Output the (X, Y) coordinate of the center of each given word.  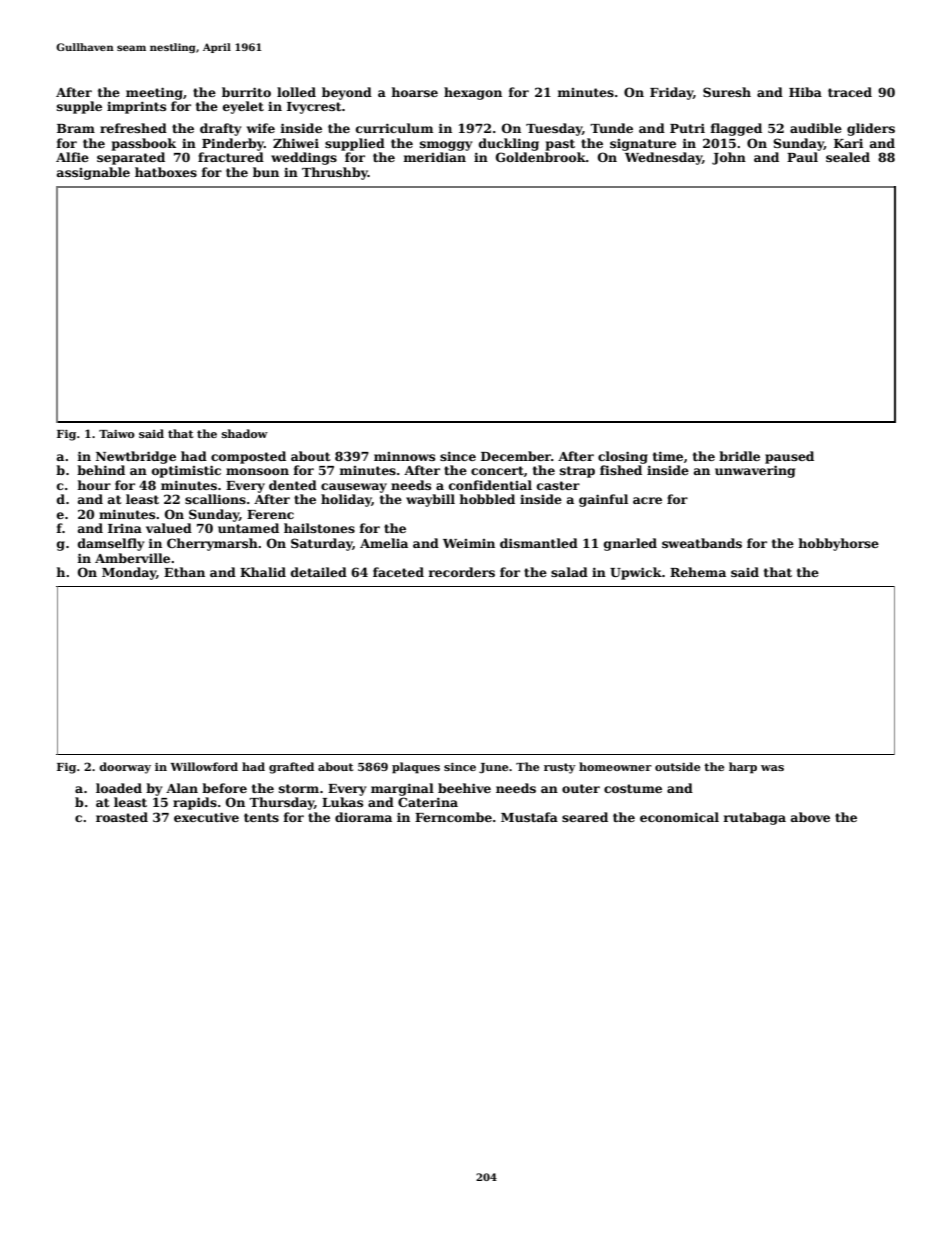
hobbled (487, 499)
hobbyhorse (838, 544)
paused (789, 457)
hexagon (473, 93)
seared (585, 817)
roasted (122, 817)
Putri (687, 128)
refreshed (133, 128)
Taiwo (117, 434)
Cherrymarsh (212, 544)
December (516, 456)
